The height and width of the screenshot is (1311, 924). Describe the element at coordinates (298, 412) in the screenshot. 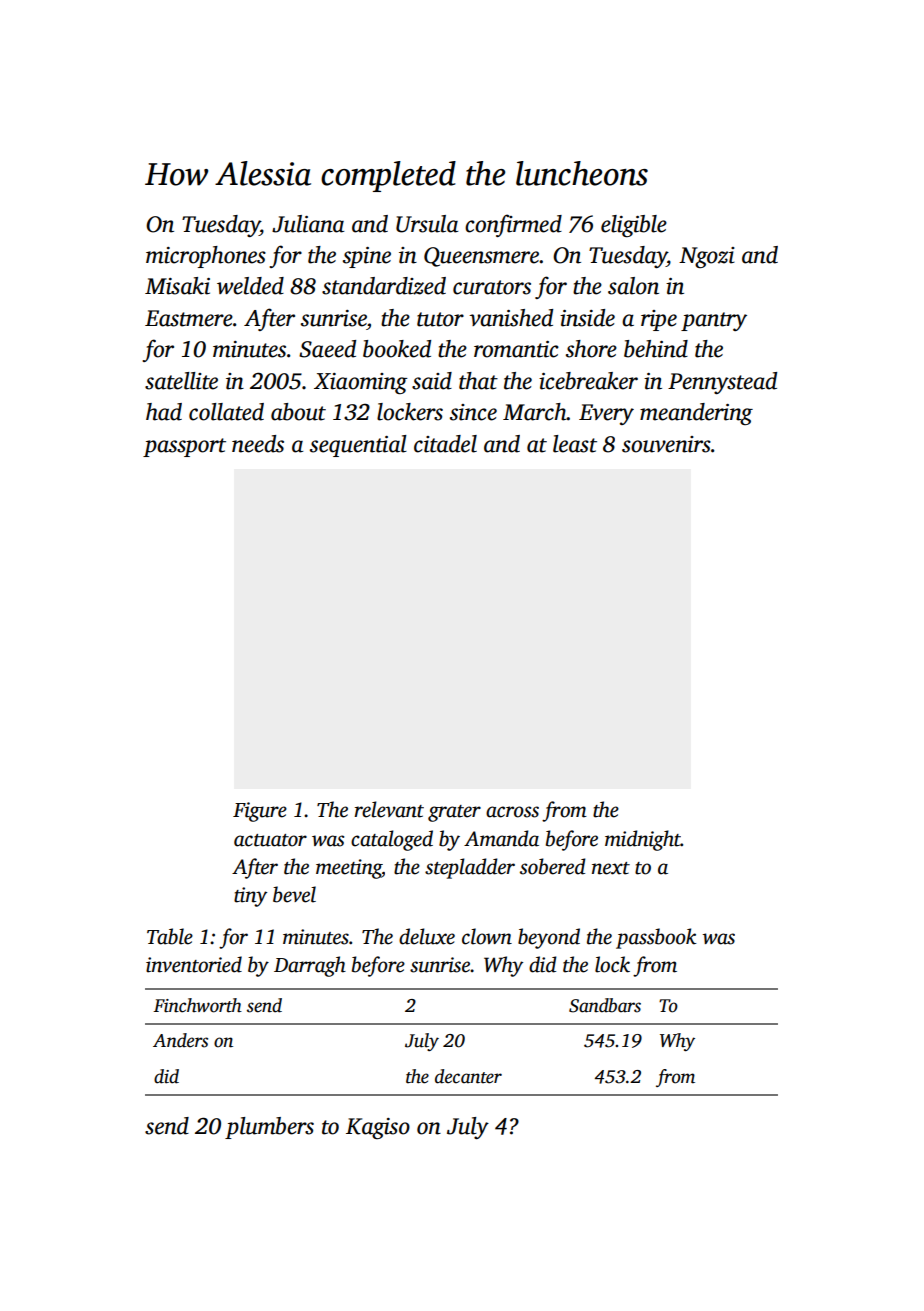

I see `about` at that location.
